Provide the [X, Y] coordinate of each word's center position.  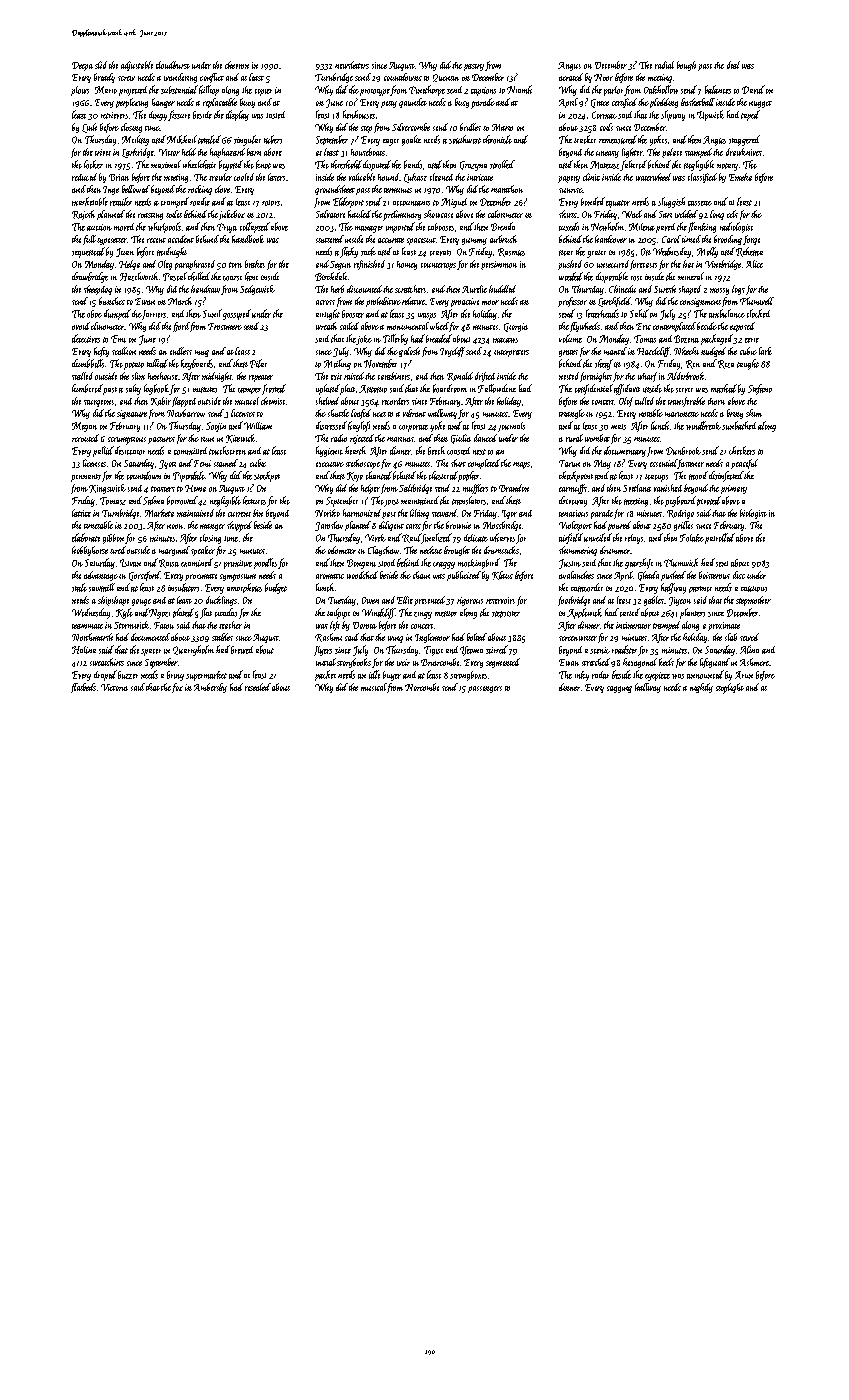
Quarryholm [193, 650]
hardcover [611, 239]
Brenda [503, 226]
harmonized [362, 513]
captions [483, 91]
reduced [84, 177]
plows [80, 91]
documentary [625, 451]
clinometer [107, 326]
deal [733, 65]
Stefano [760, 389]
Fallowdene [497, 388]
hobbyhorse [90, 551]
